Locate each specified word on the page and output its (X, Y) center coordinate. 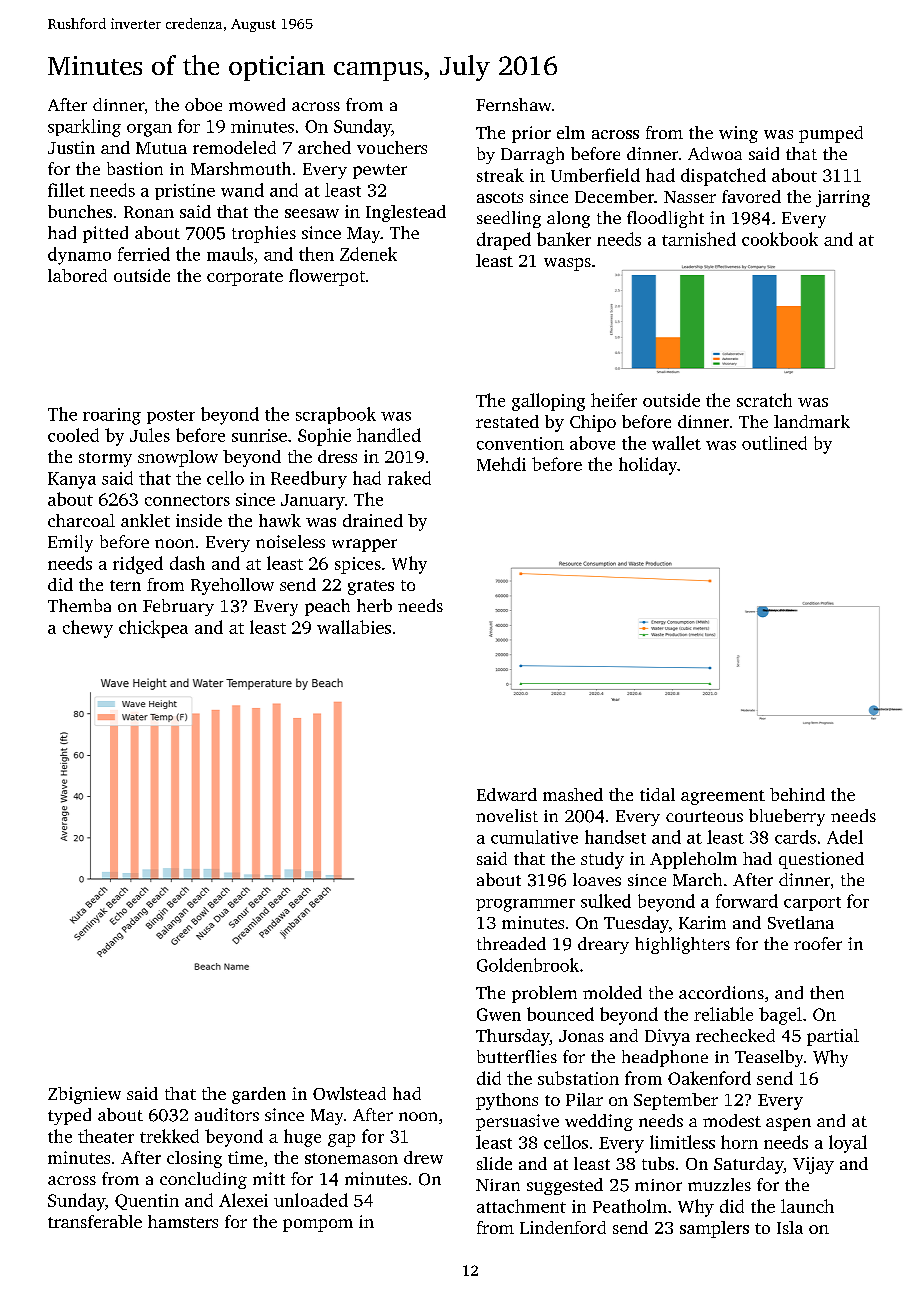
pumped (831, 134)
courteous (704, 816)
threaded (511, 943)
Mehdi (501, 464)
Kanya (72, 480)
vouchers (392, 147)
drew (423, 1157)
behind (797, 794)
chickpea (153, 629)
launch (807, 1206)
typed (69, 1116)
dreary (603, 945)
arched (324, 147)
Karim (702, 922)
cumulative (534, 837)
